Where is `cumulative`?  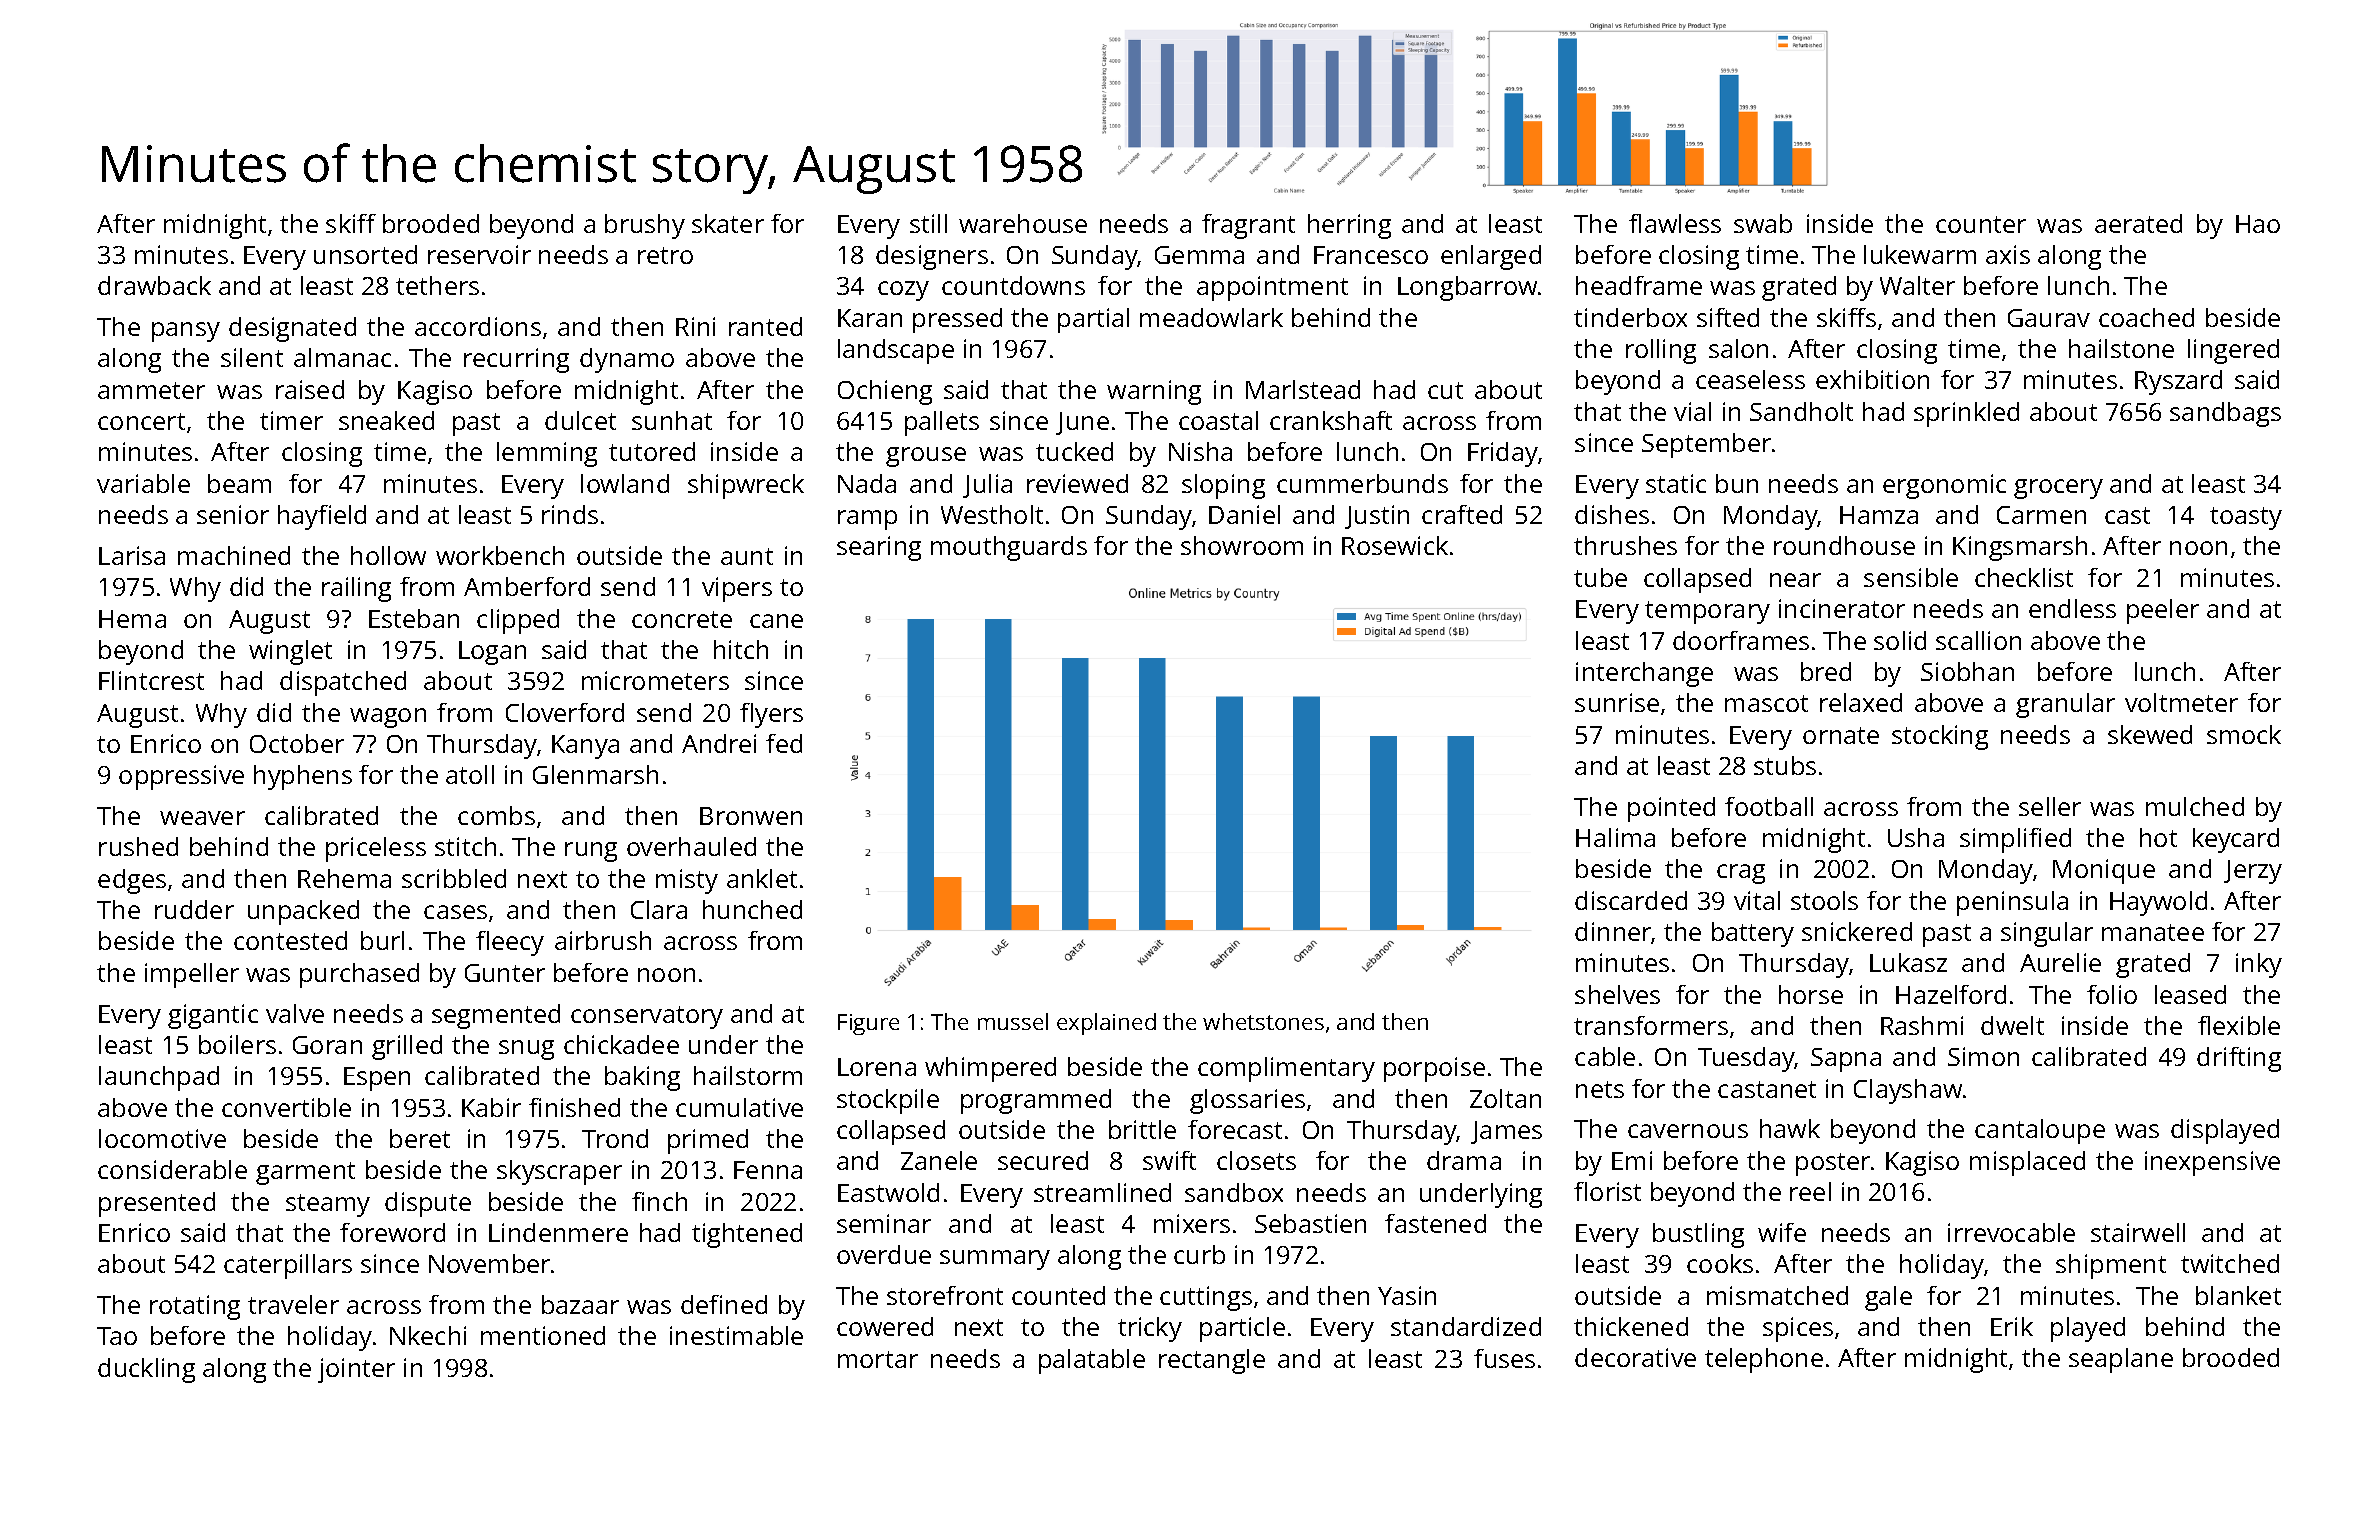
cumulative is located at coordinates (739, 1107).
